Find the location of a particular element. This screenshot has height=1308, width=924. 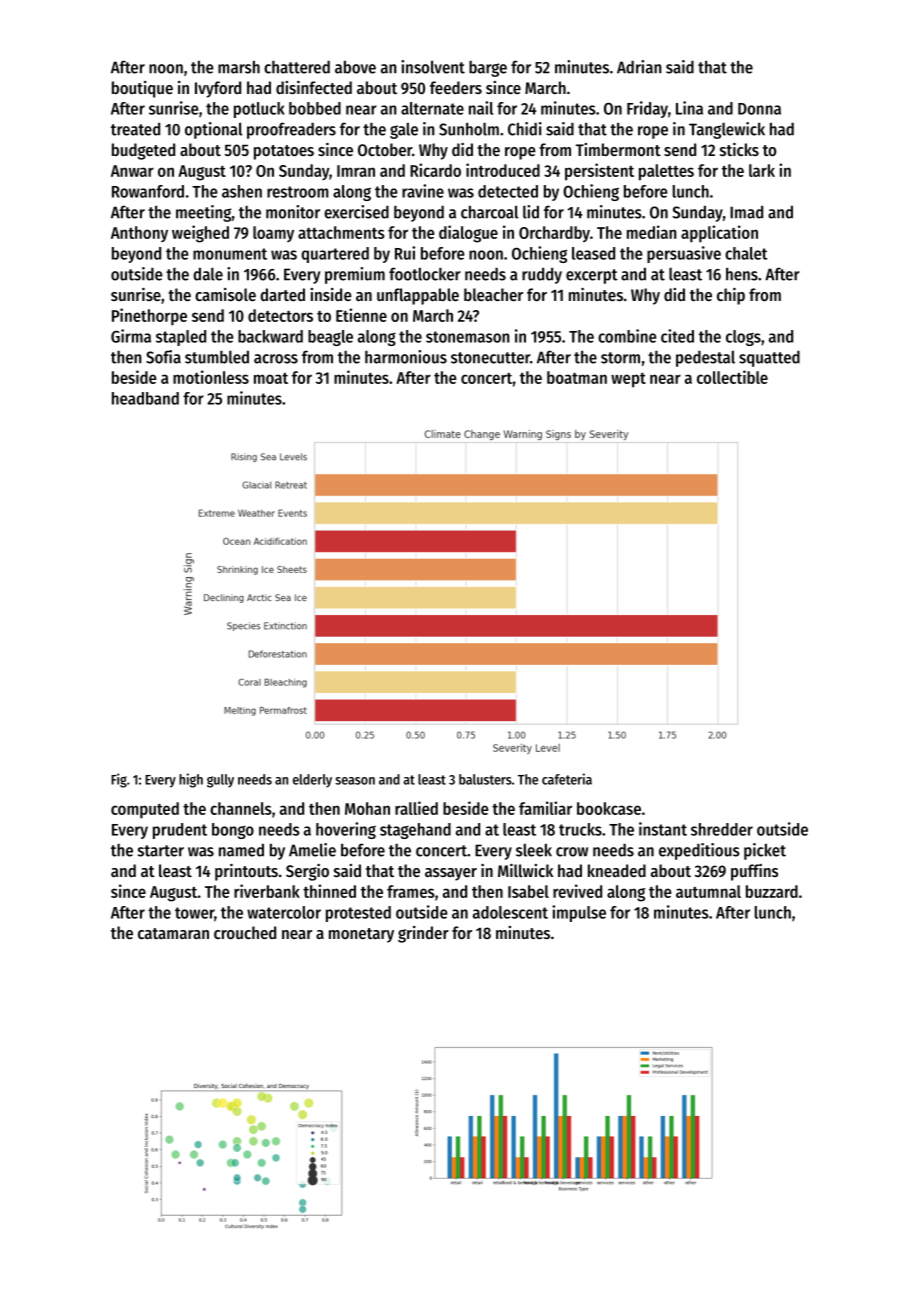

cafeteria is located at coordinates (567, 779).
